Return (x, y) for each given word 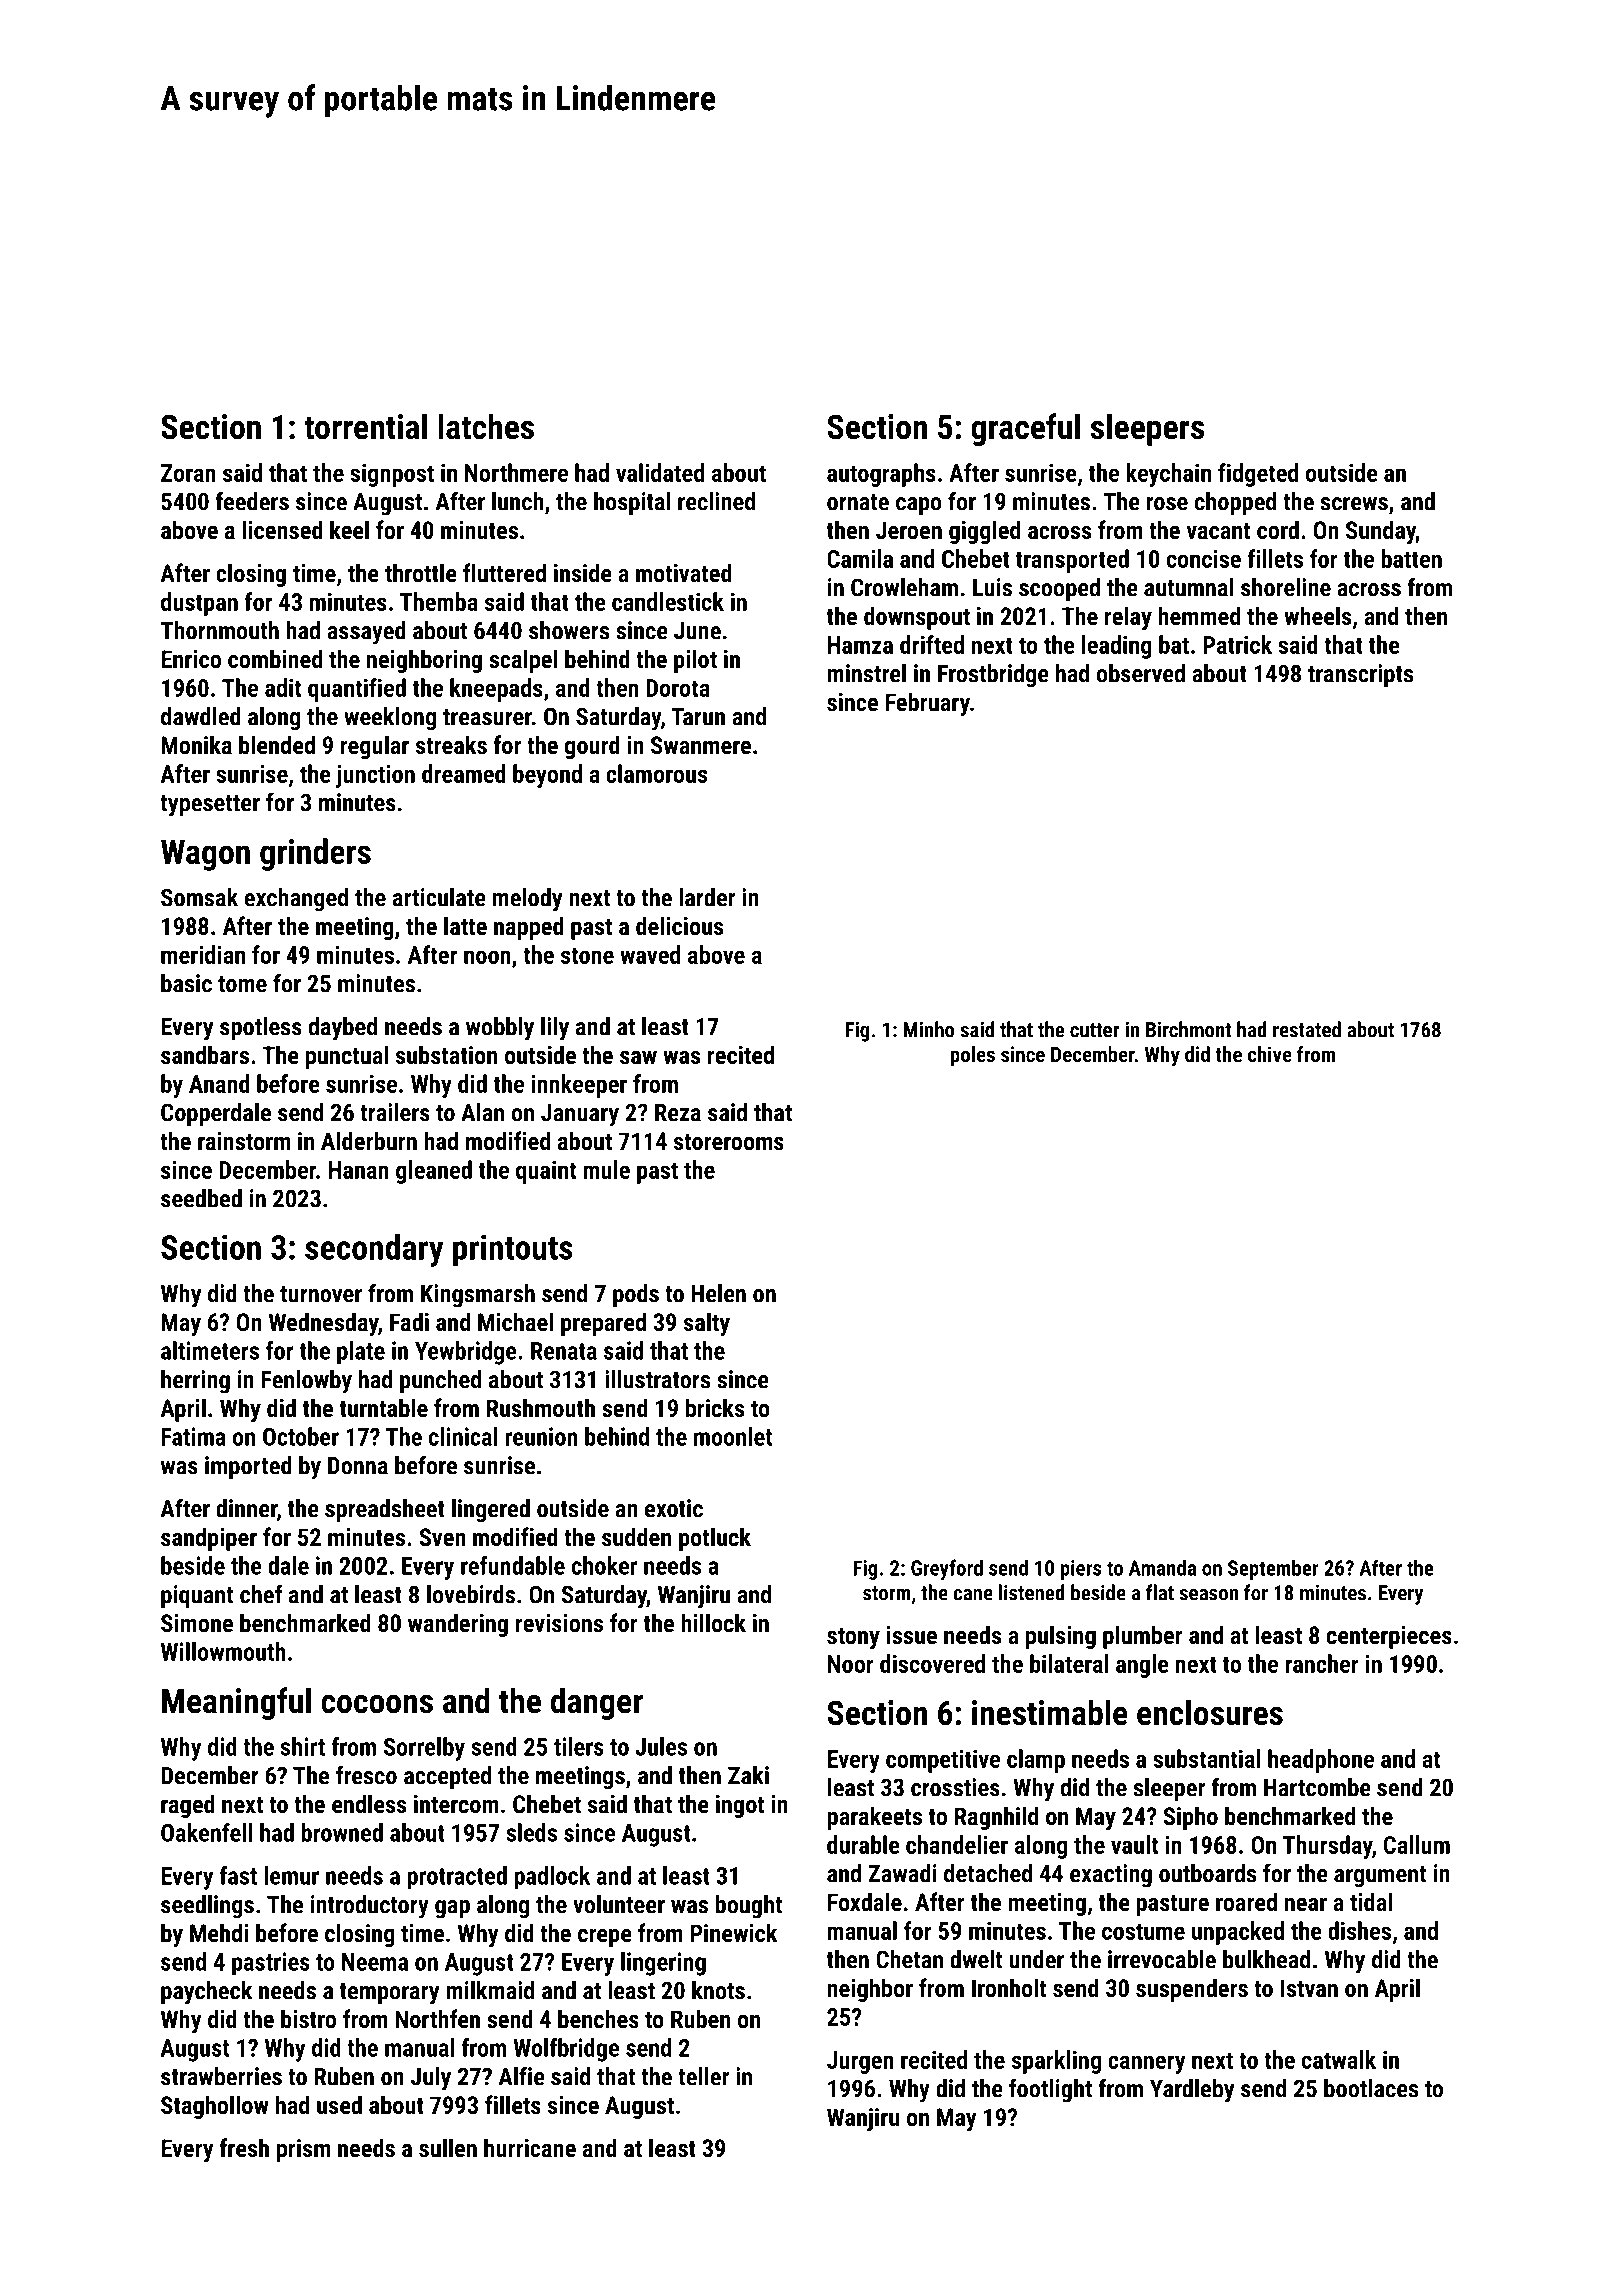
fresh (244, 2147)
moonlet (733, 1436)
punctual (347, 1057)
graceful (1025, 429)
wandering (458, 1625)
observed (1141, 673)
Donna (358, 1465)
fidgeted (1258, 475)
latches (486, 426)
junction (375, 776)
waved (650, 954)
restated (1307, 1029)
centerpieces (1389, 1637)
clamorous (656, 773)
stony (853, 1638)
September (1273, 1569)
